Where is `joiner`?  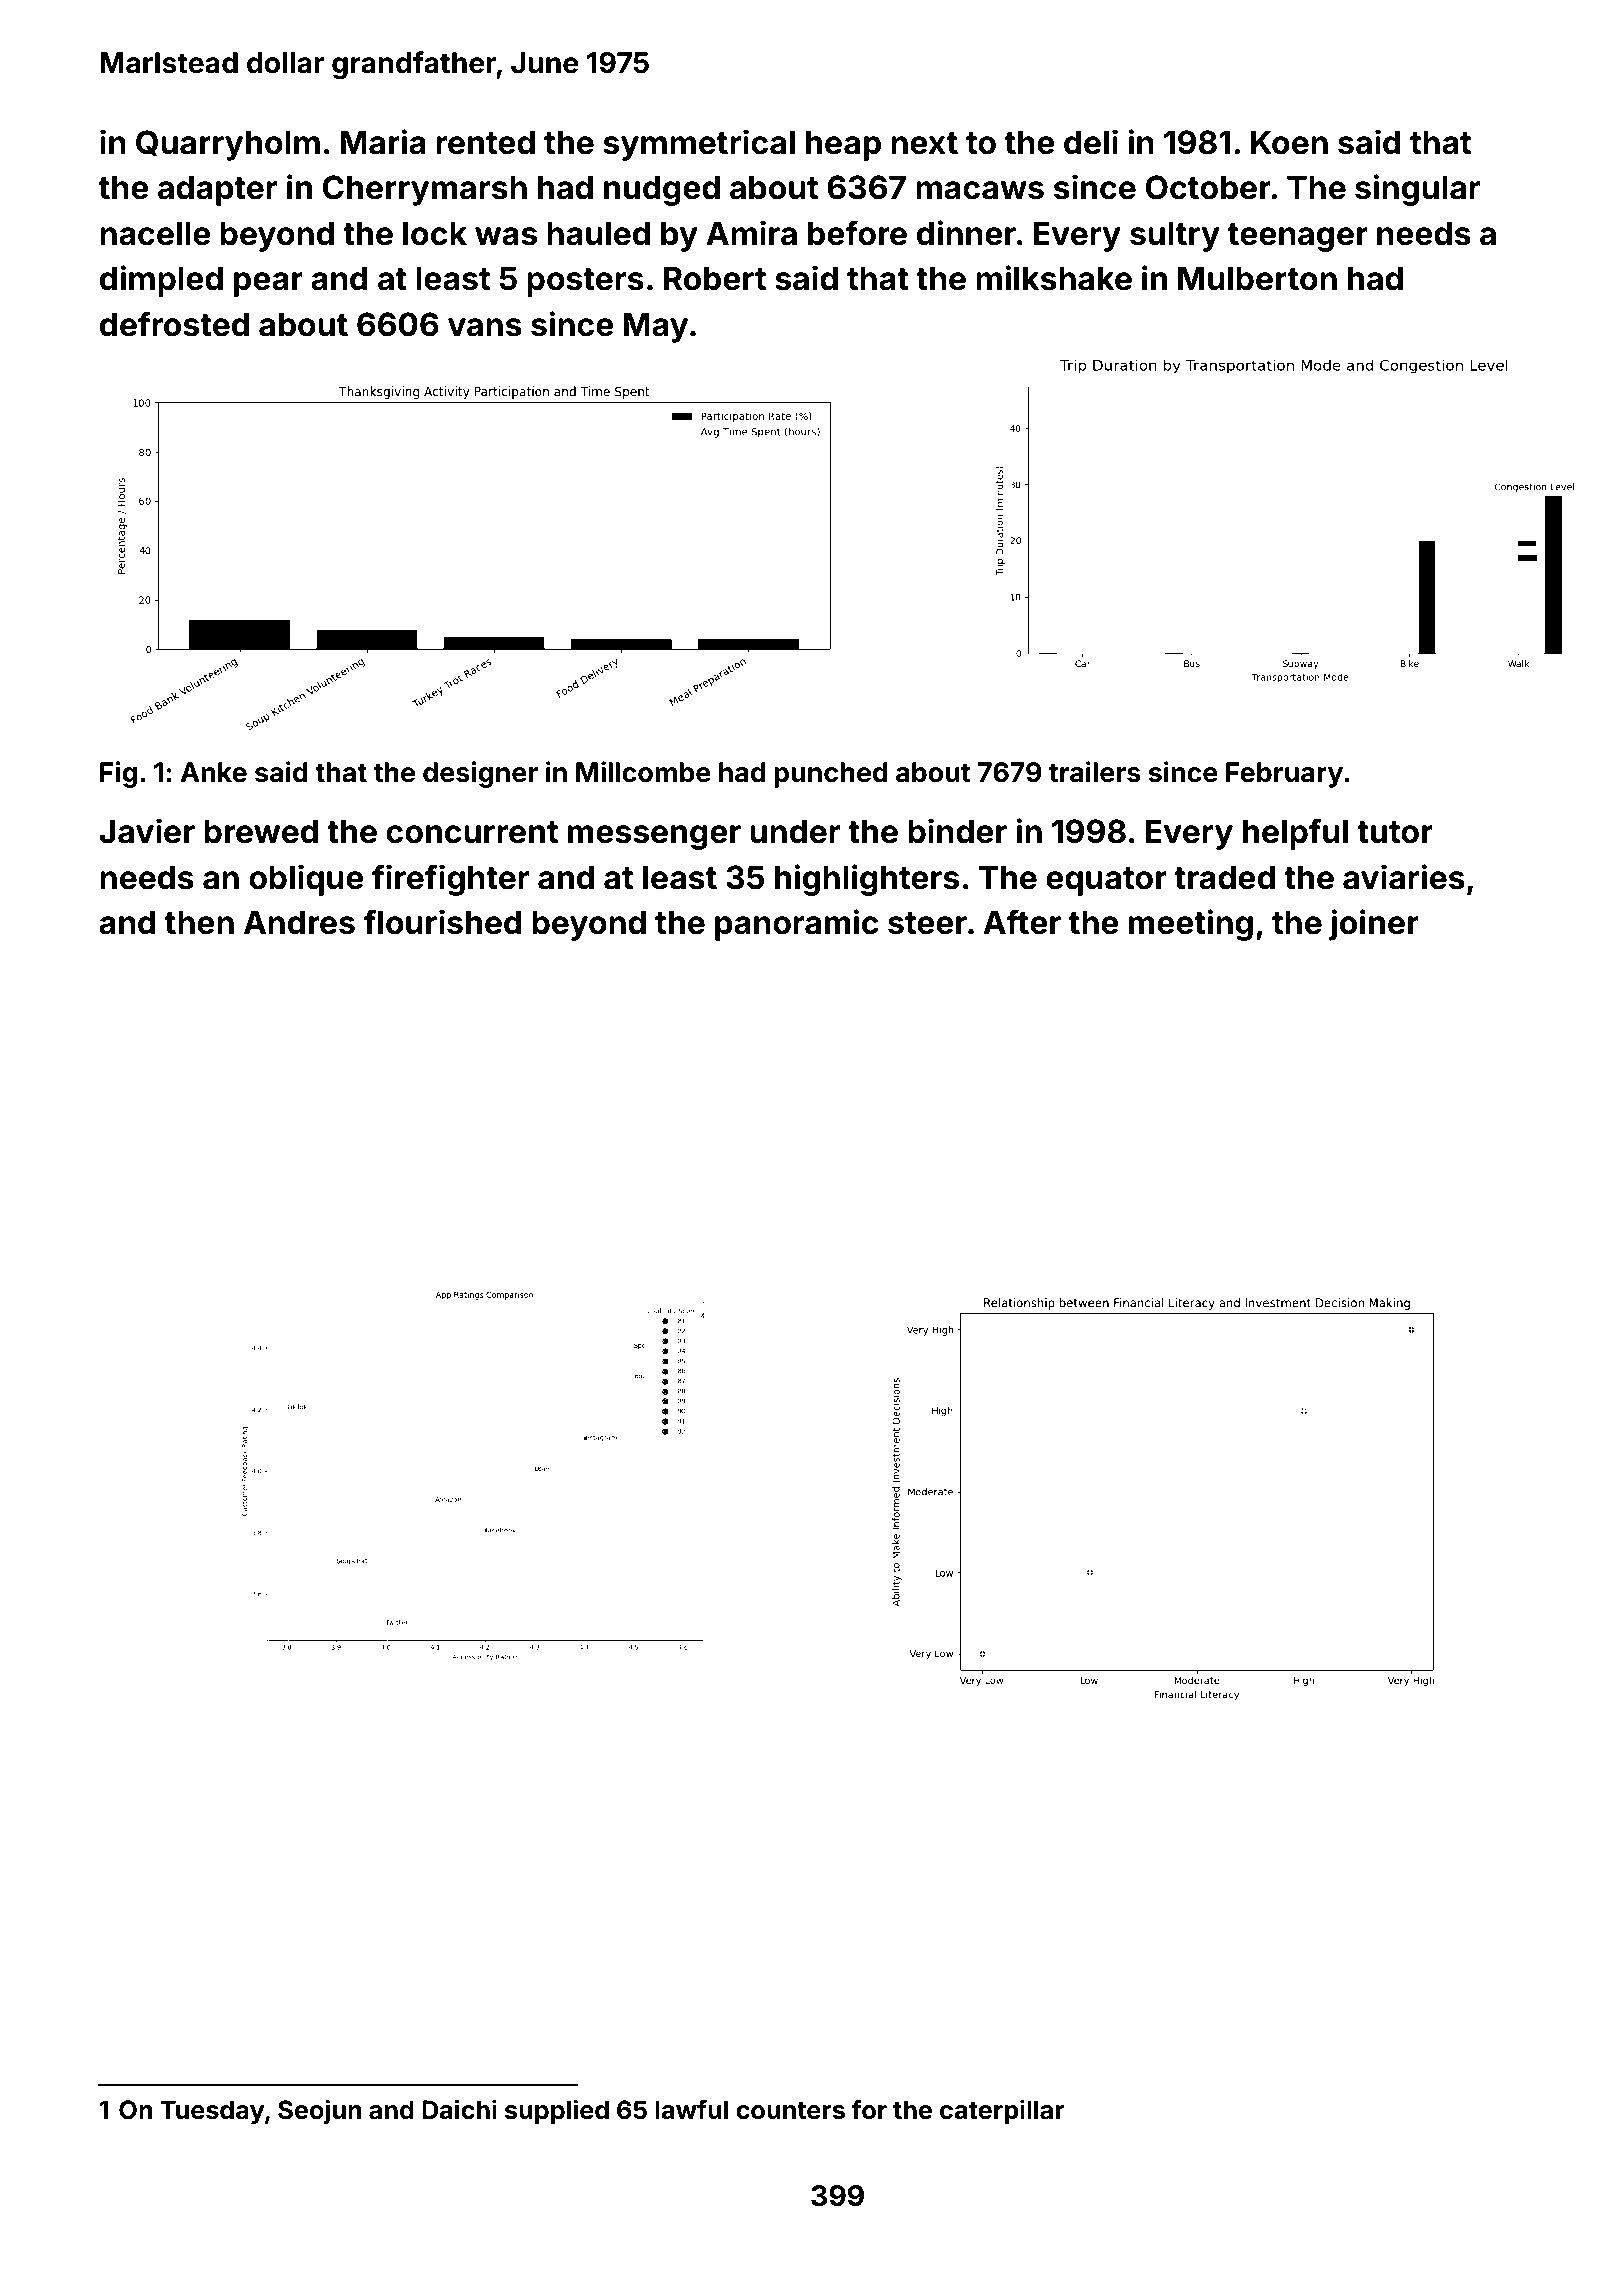
joiner is located at coordinates (1374, 925).
